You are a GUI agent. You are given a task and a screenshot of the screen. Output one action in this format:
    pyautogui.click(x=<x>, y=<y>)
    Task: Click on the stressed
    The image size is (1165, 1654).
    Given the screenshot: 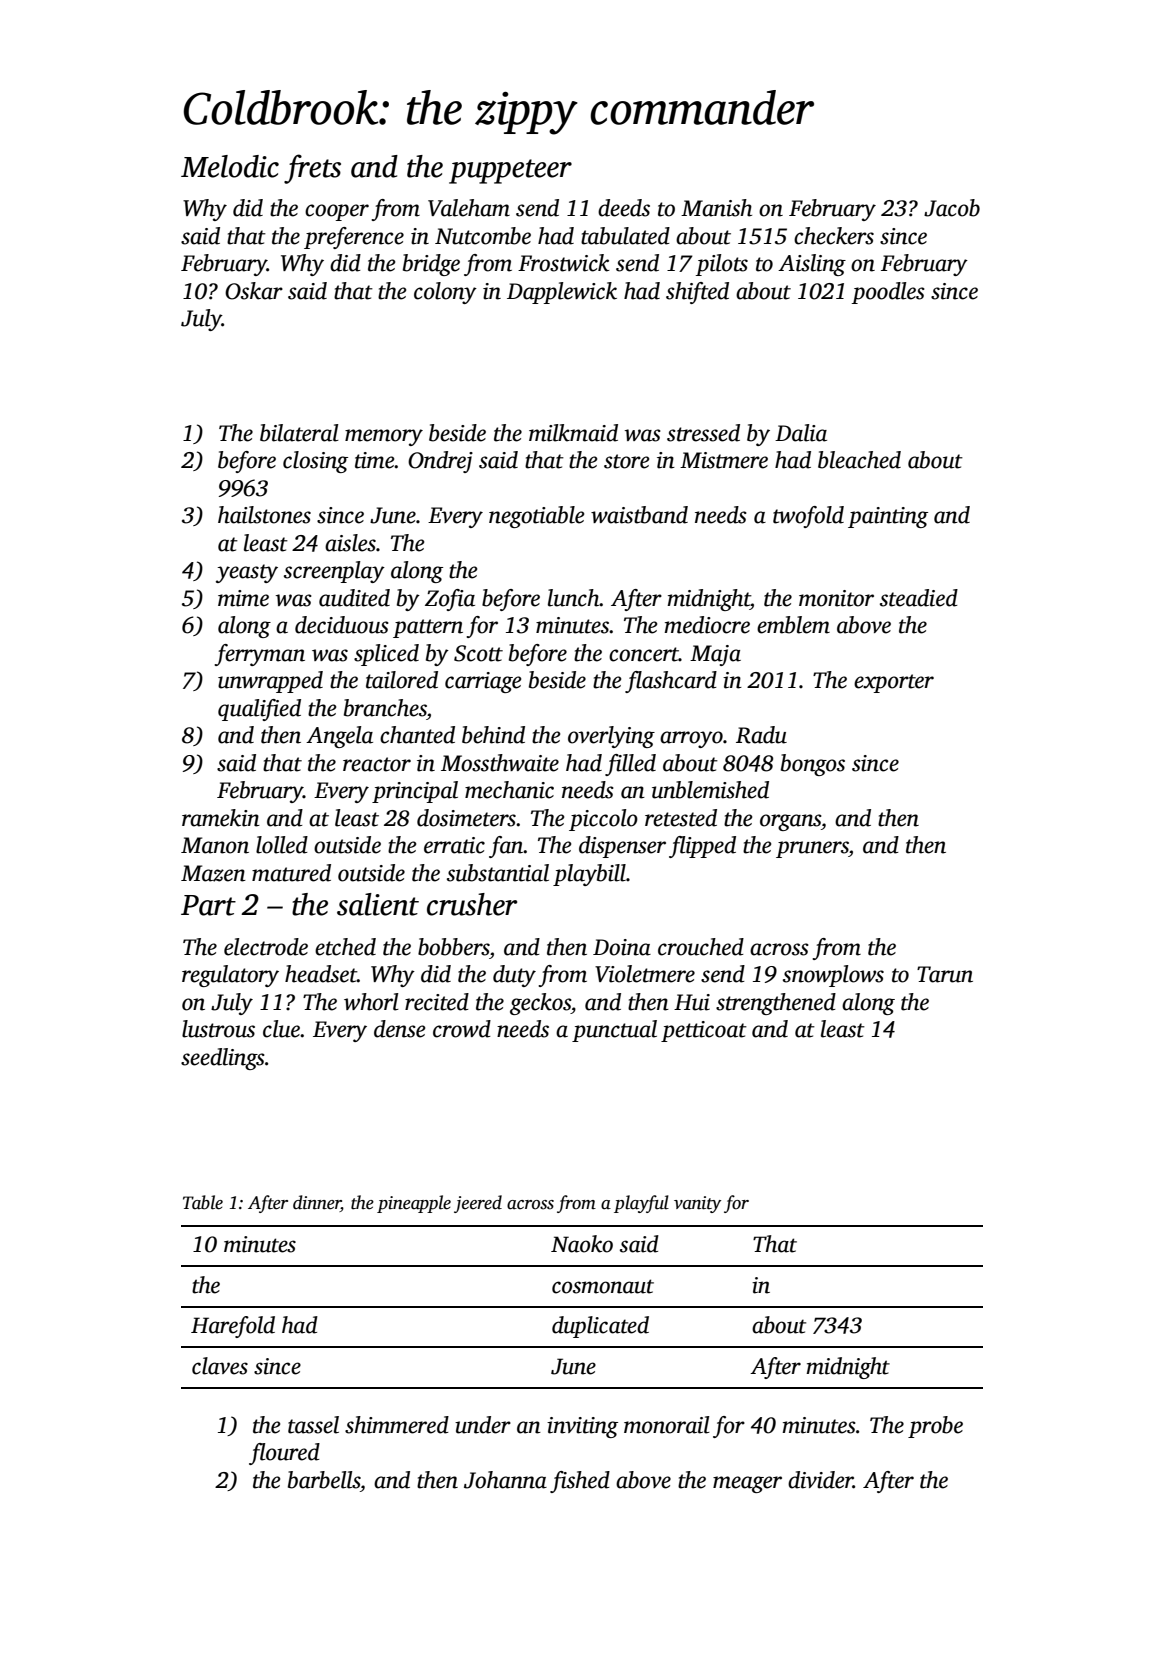 What is the action you would take?
    pyautogui.click(x=703, y=433)
